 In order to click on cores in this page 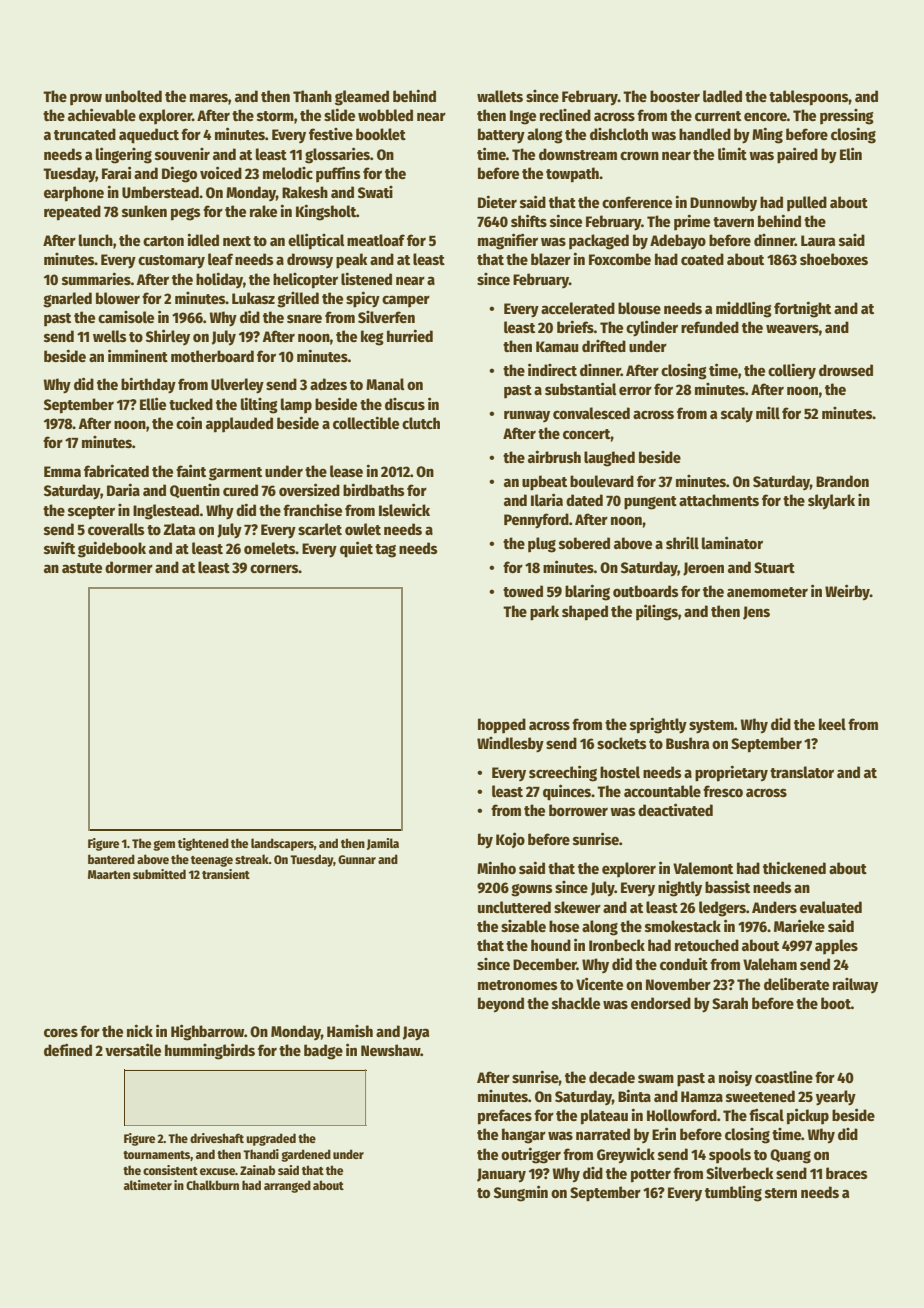, I will do `click(61, 1032)`.
